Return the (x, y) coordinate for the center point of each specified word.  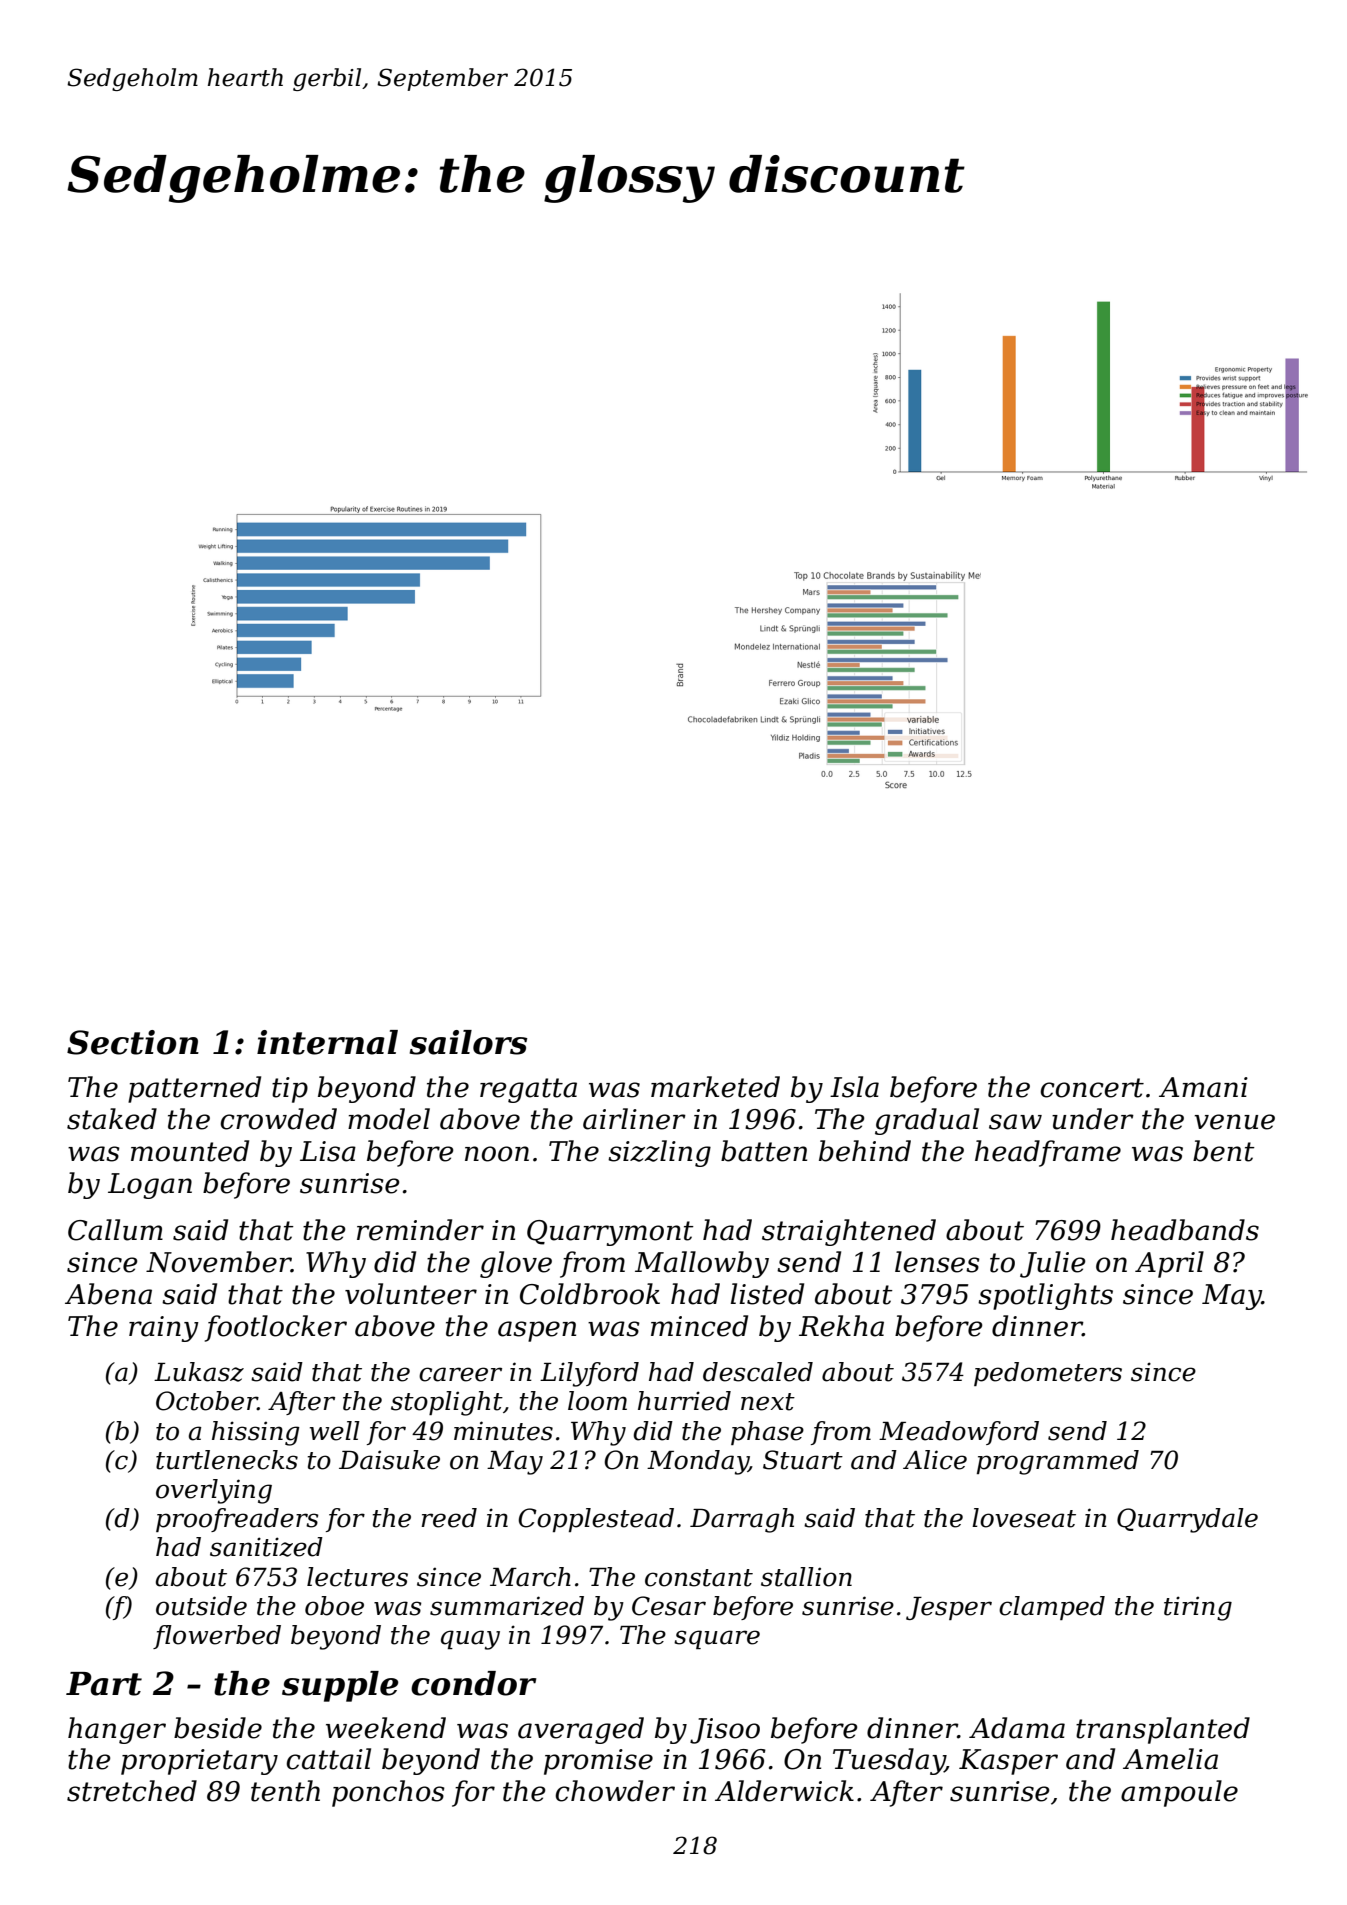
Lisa (328, 1151)
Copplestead (596, 1520)
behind (865, 1151)
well (335, 1431)
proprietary (199, 1762)
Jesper (949, 1608)
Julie (1053, 1264)
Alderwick (784, 1791)
